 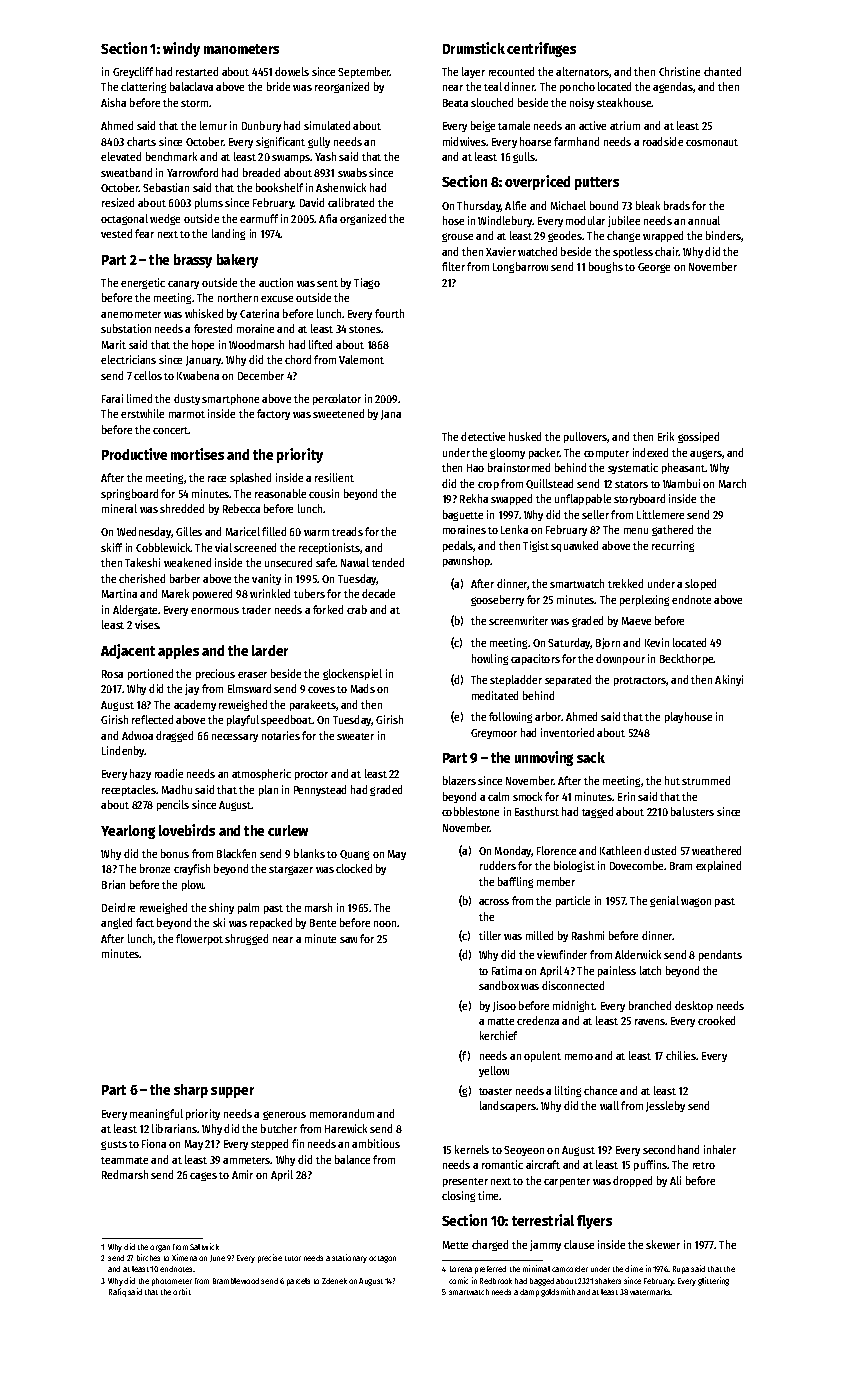 What do you see at coordinates (679, 71) in the page?
I see `Christine` at bounding box center [679, 71].
